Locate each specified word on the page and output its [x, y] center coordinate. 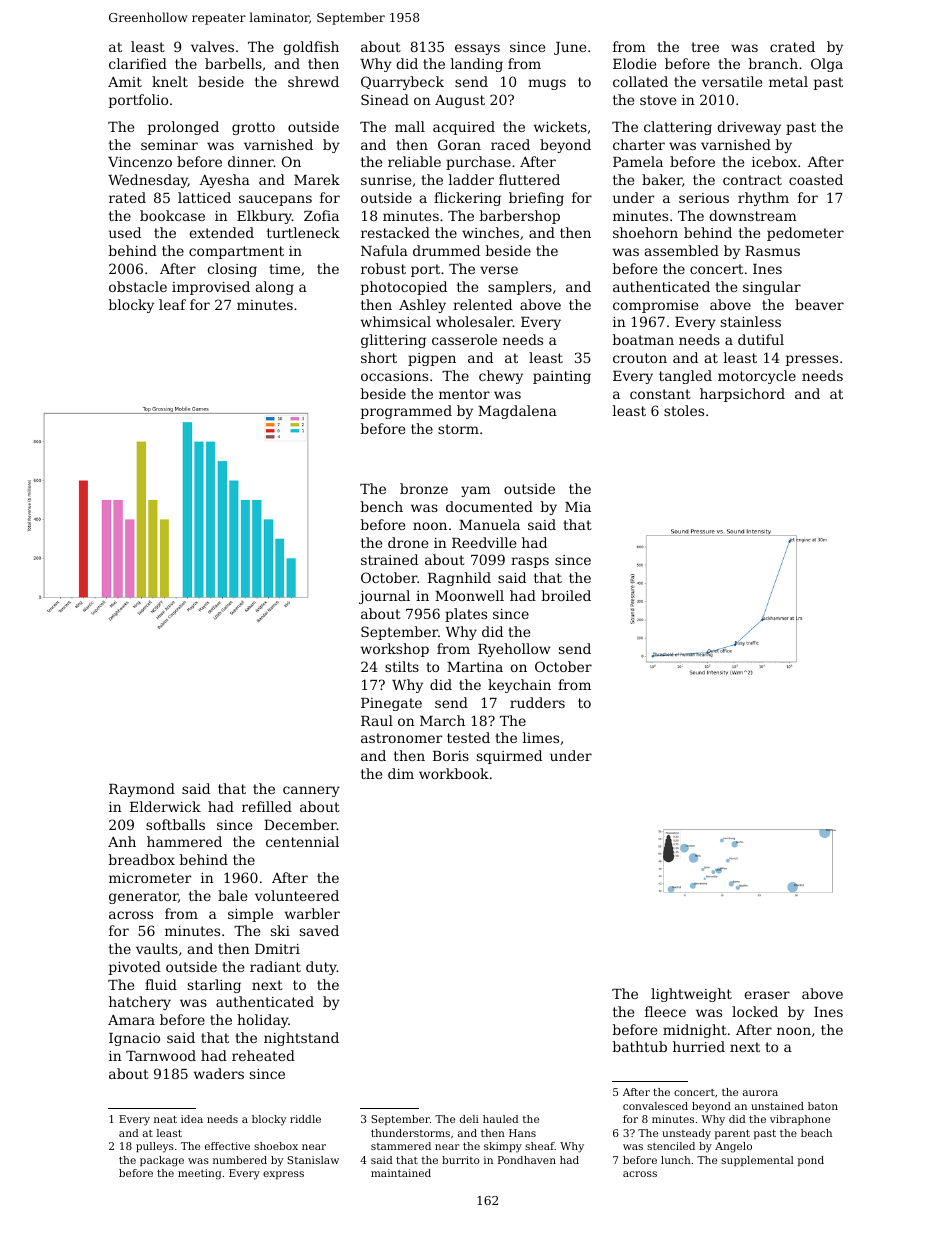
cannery [311, 791]
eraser [767, 995]
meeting [200, 1174]
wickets [560, 126]
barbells [233, 63]
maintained [401, 1173]
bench [382, 506]
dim [401, 773]
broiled [566, 595]
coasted [816, 179]
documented [489, 506]
